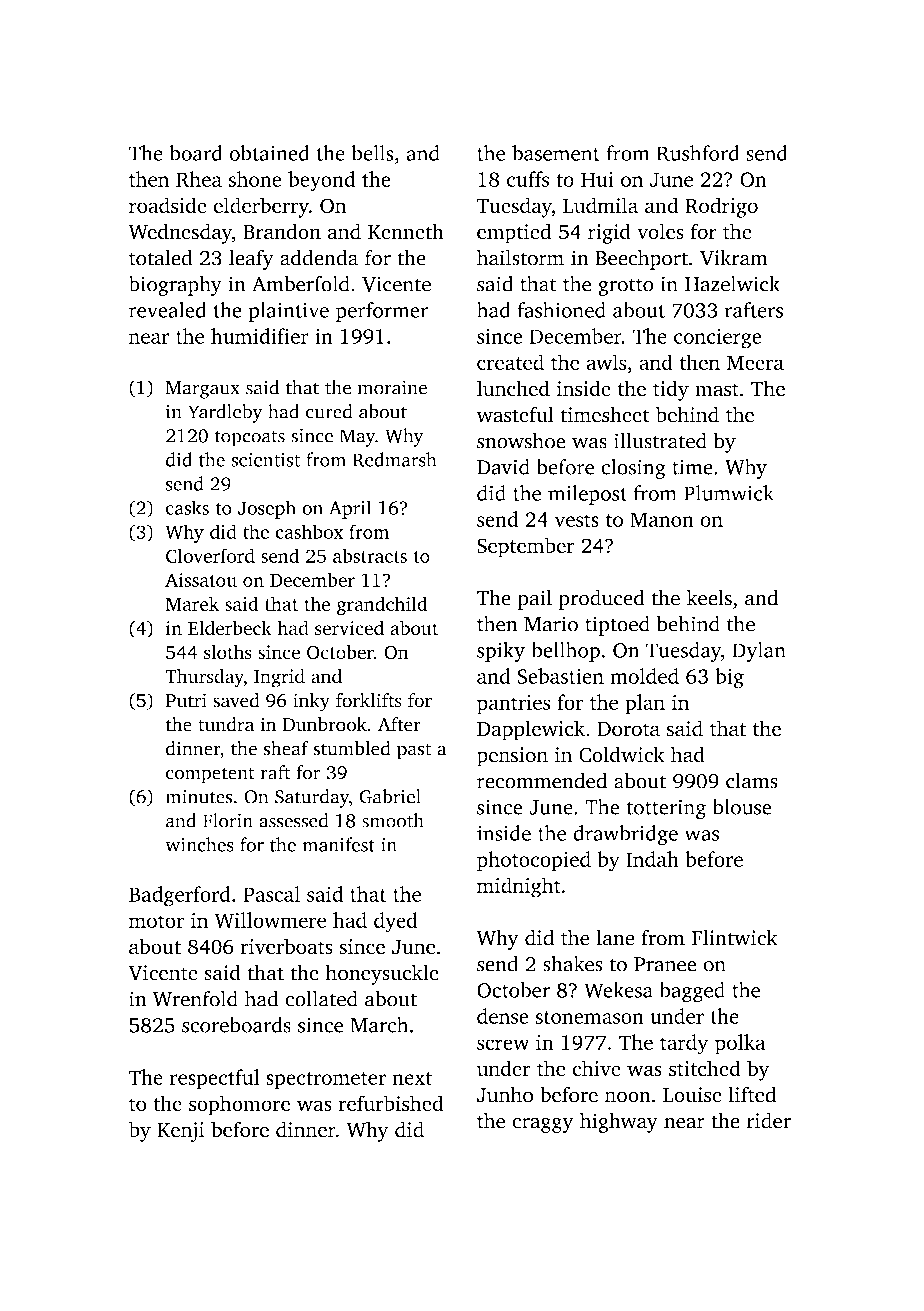  Describe the element at coordinates (671, 390) in the screenshot. I see `tidy` at that location.
